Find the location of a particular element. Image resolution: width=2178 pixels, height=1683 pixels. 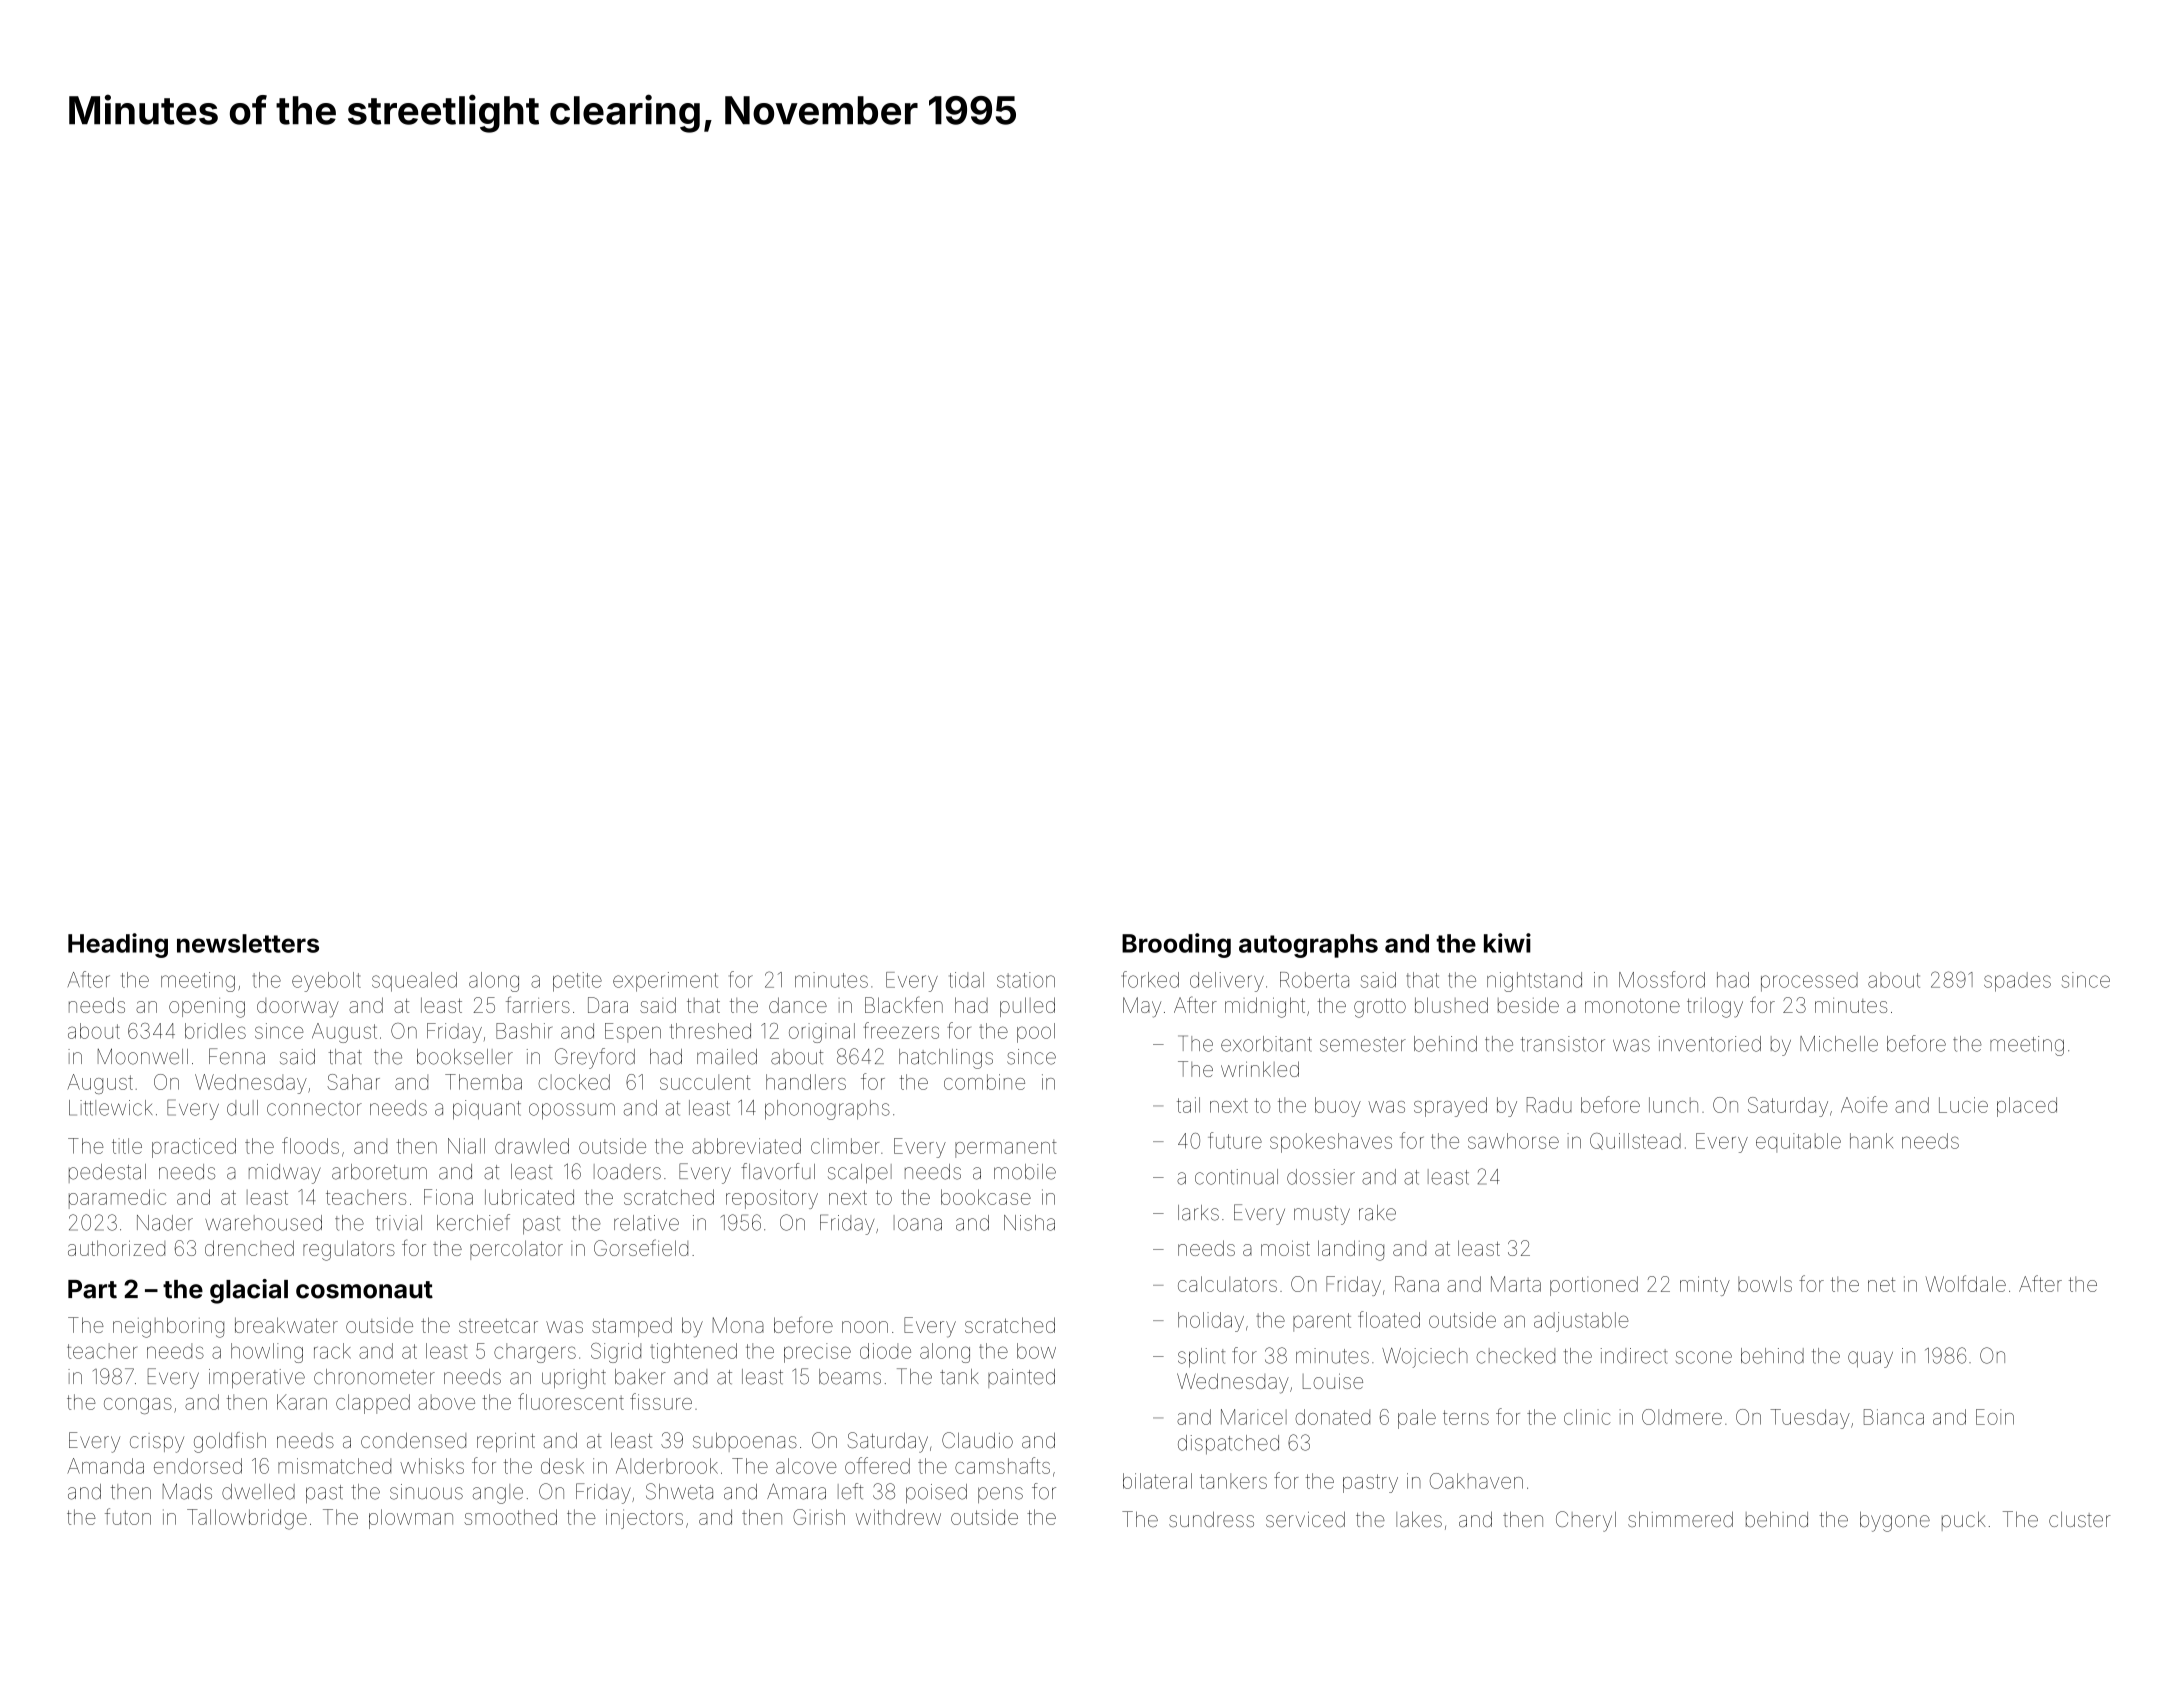

Marta is located at coordinates (1516, 1284).
